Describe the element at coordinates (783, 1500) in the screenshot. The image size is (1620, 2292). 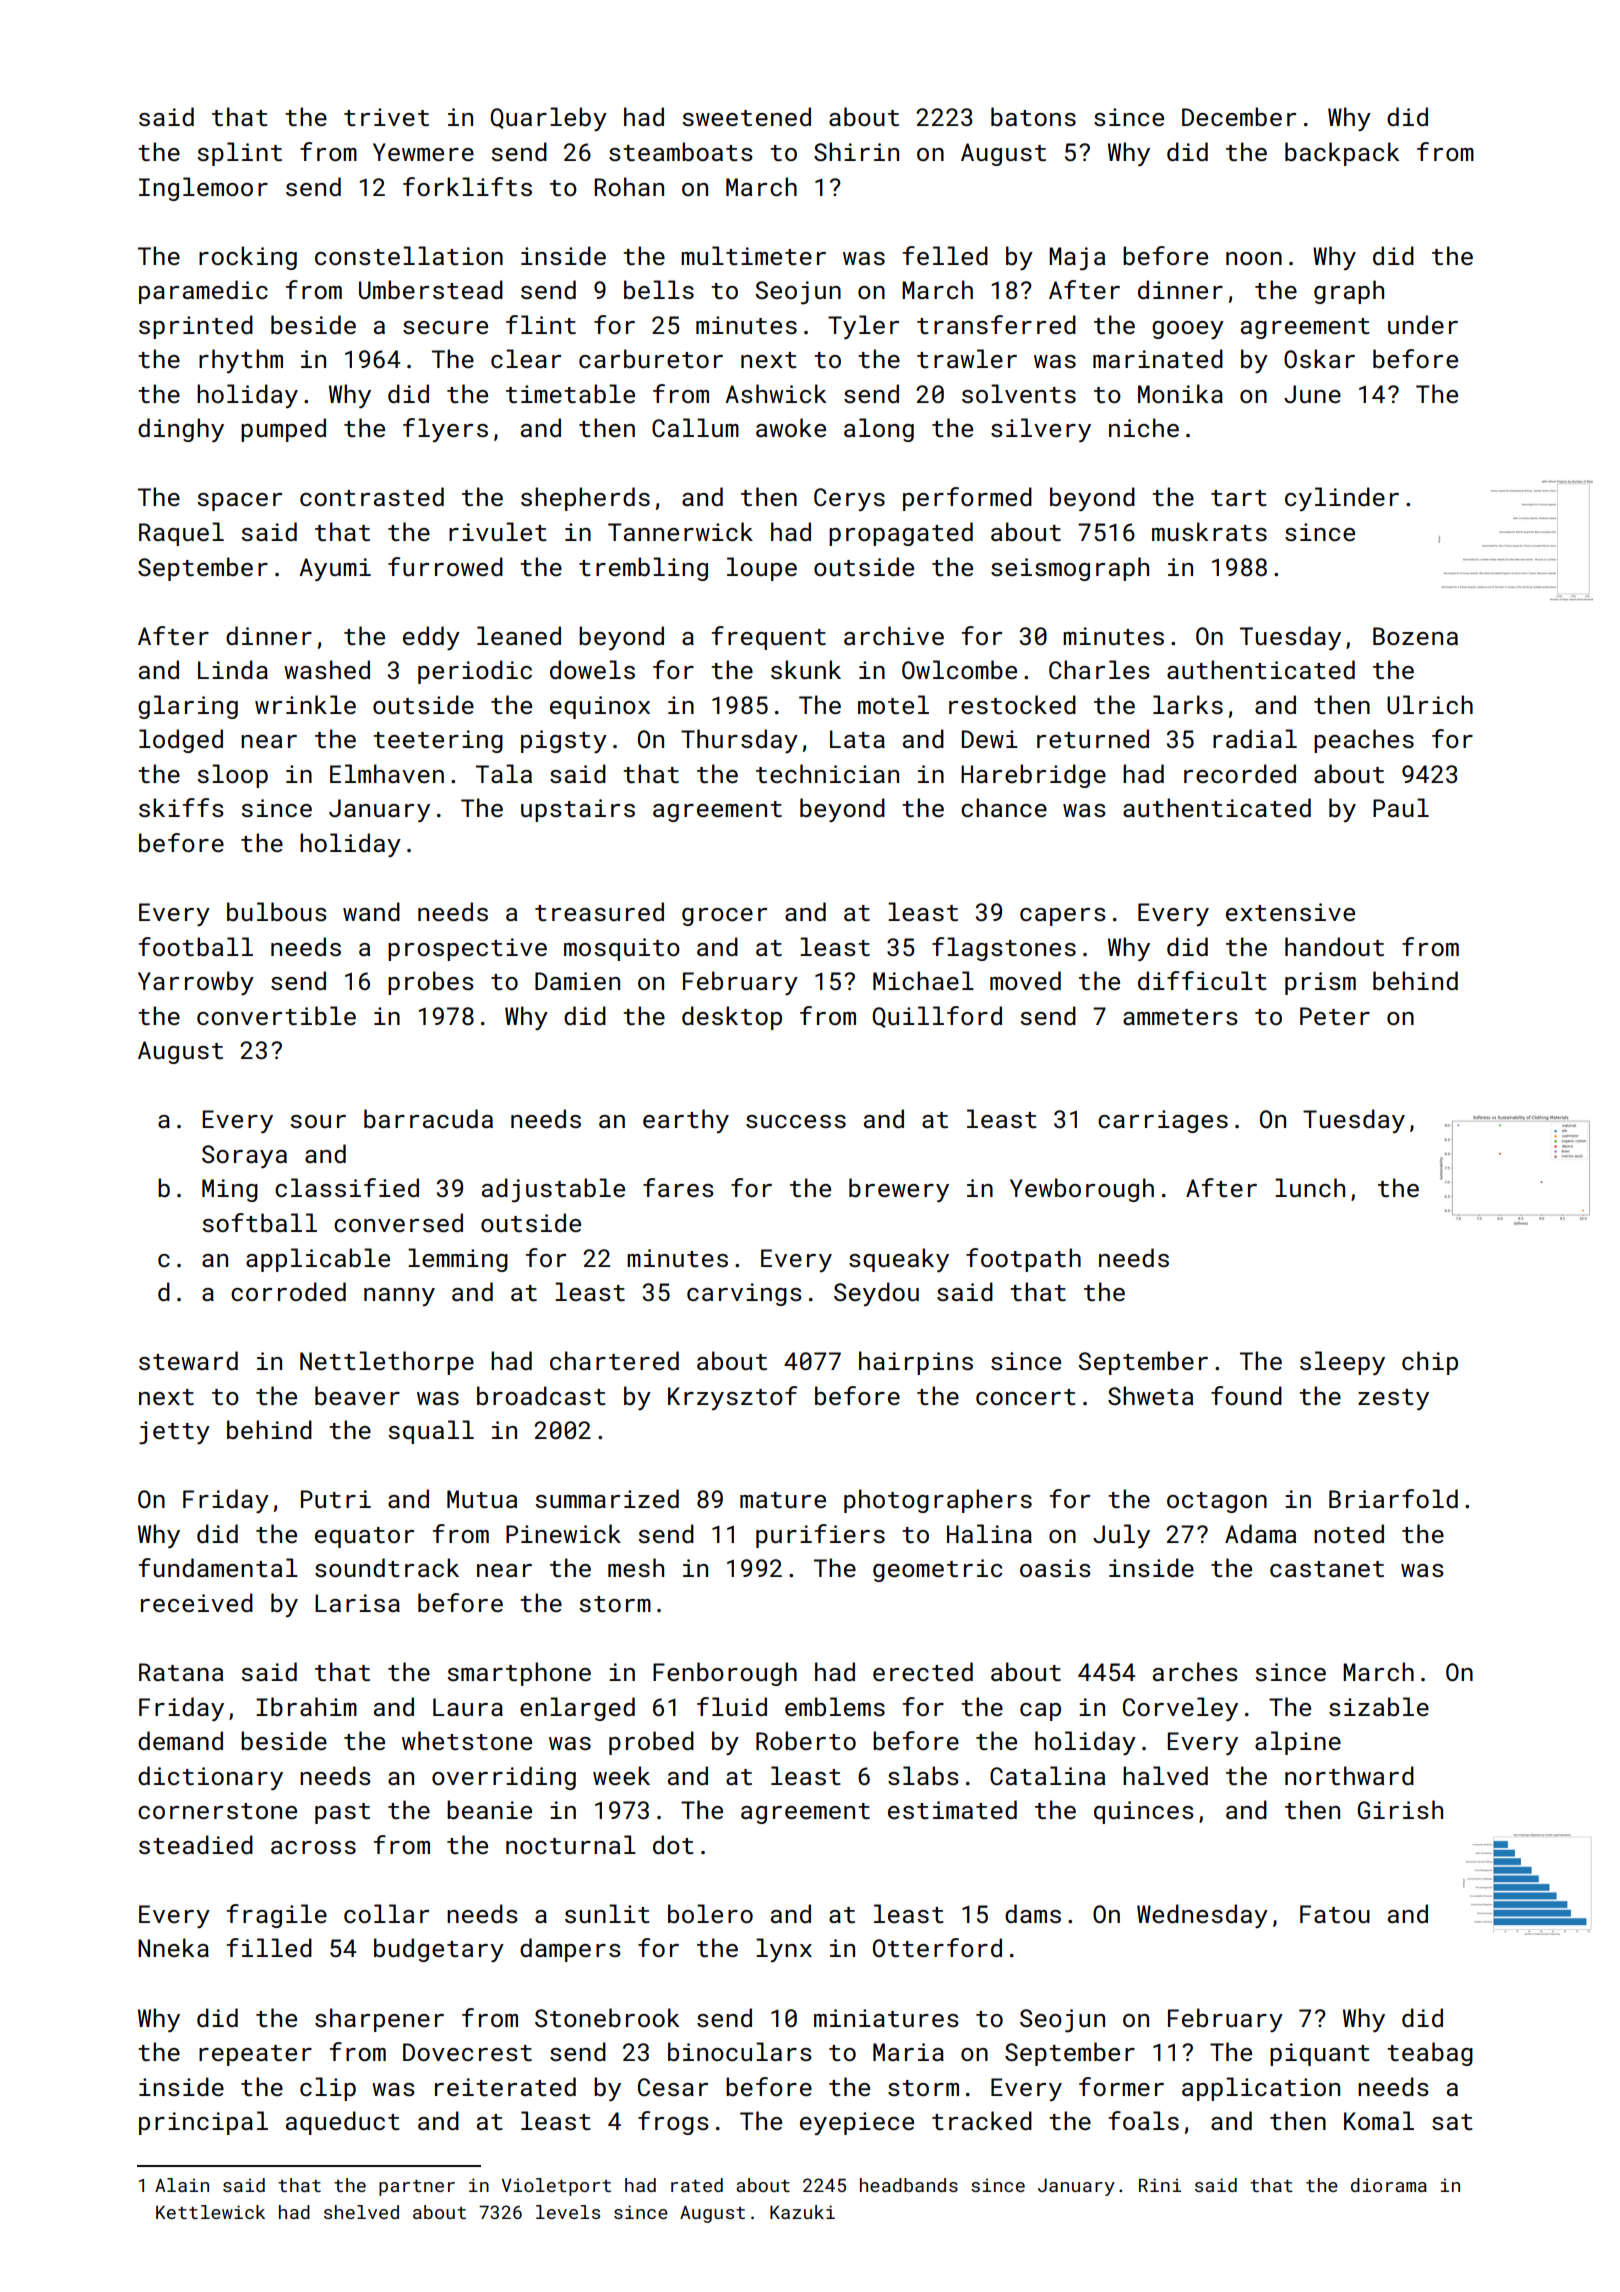
I see `mature` at that location.
